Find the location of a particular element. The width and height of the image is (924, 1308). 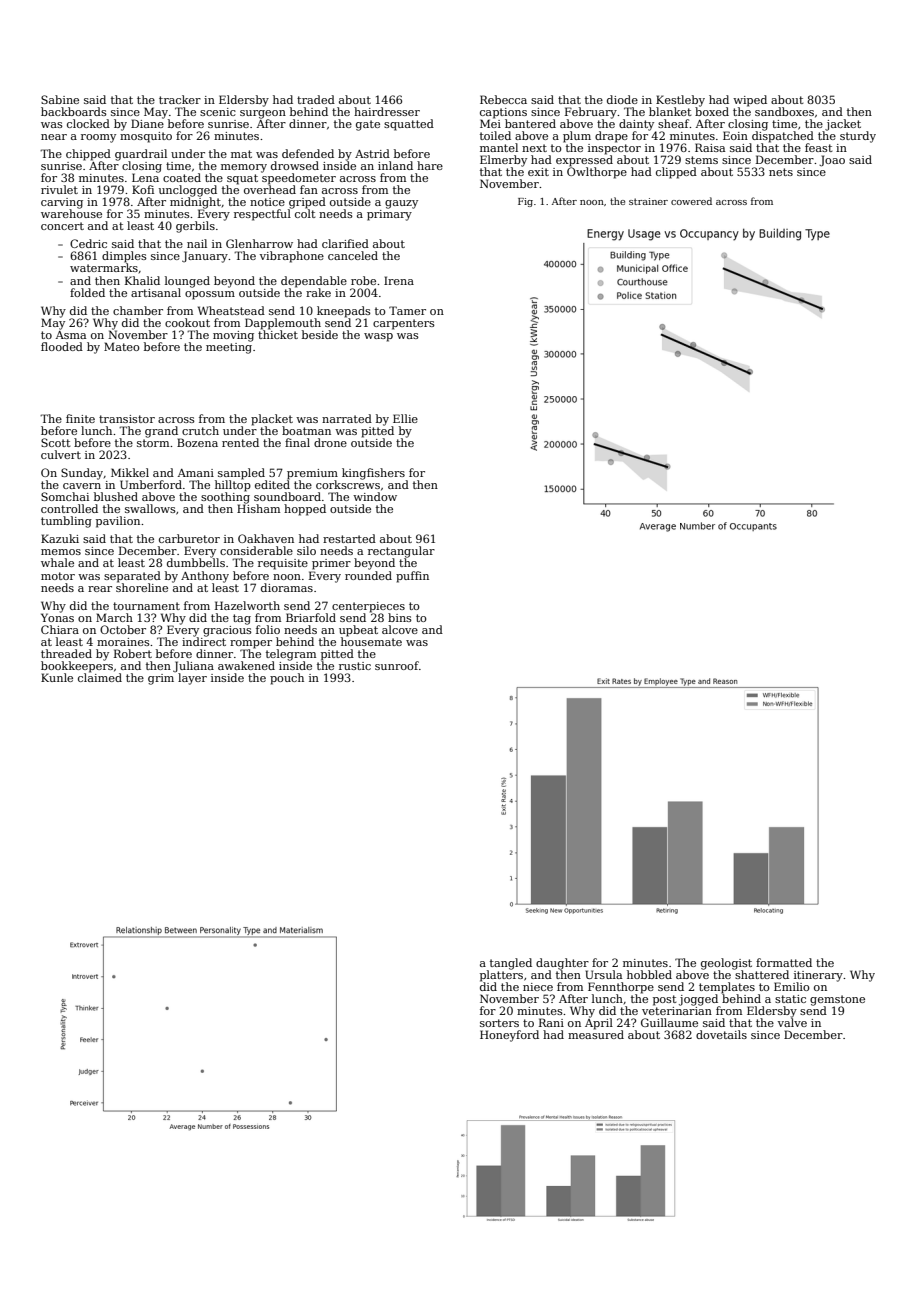

claimed is located at coordinates (100, 677).
